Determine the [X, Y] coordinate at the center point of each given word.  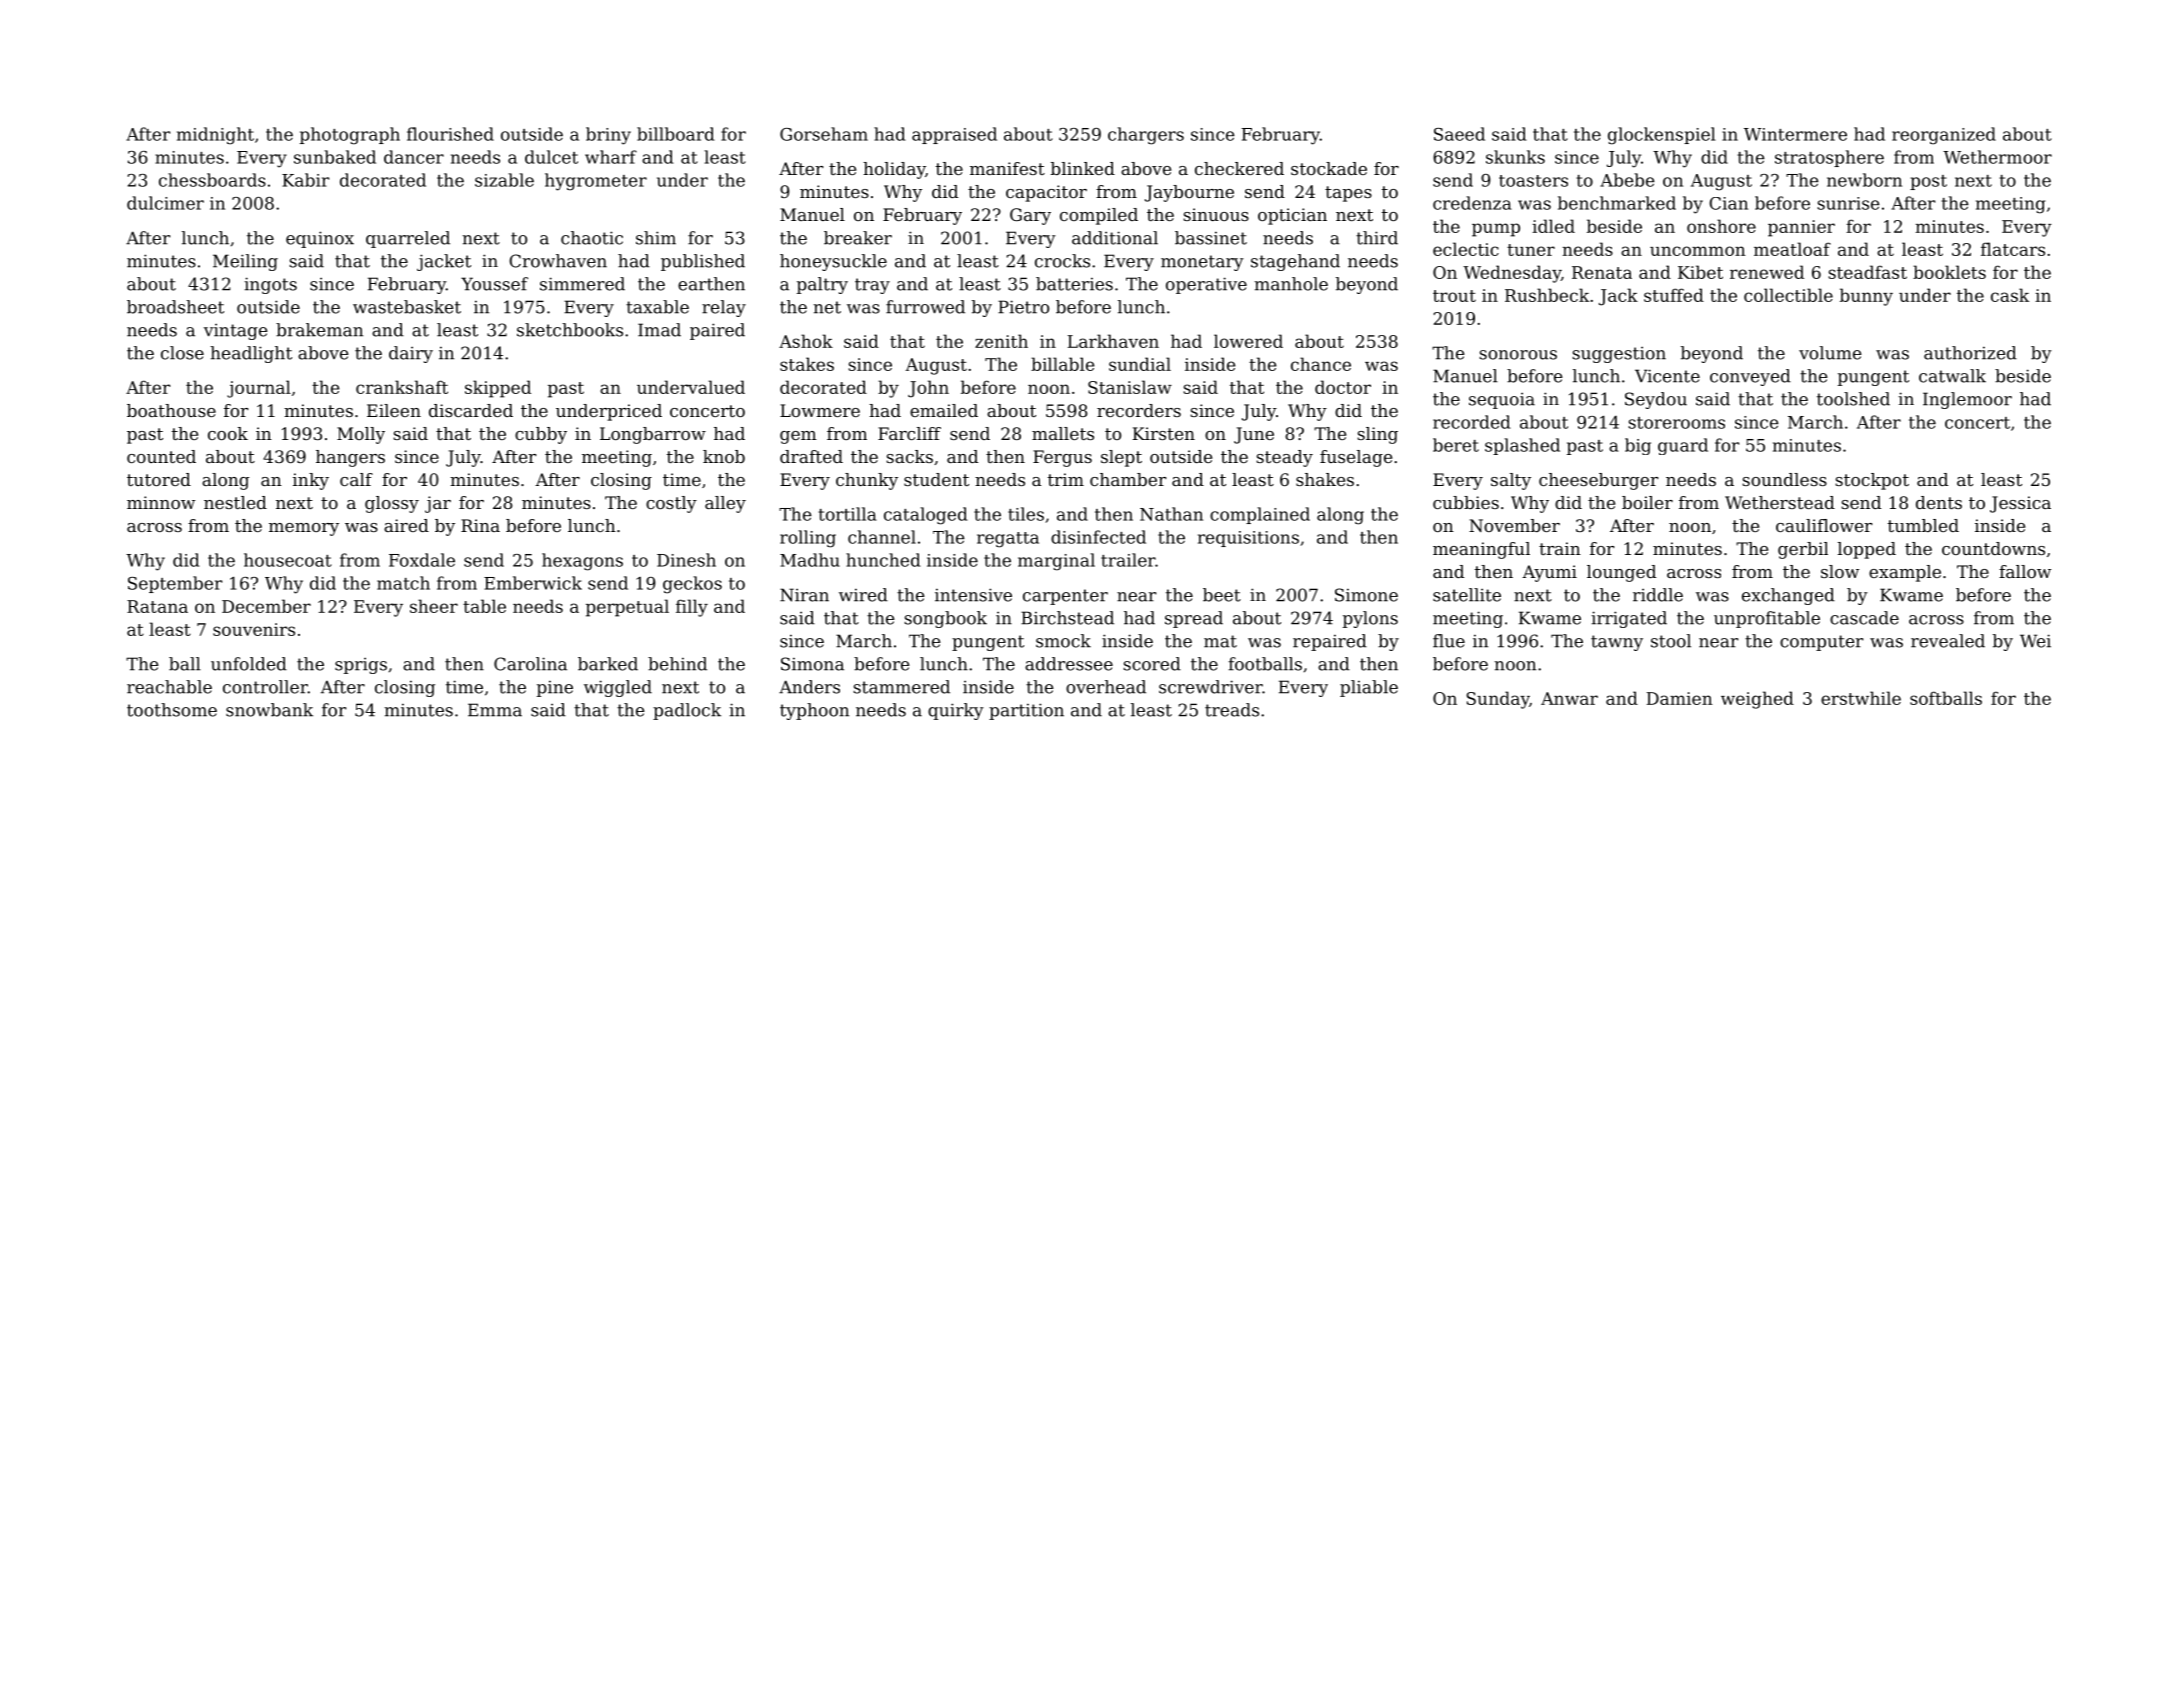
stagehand [1295, 262]
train [1560, 548]
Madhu [810, 560]
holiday [894, 170]
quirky [956, 711]
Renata [1602, 272]
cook [228, 433]
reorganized [1944, 136]
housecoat [288, 560]
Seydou [1656, 400]
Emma [495, 710]
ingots [270, 285]
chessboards [212, 180]
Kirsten [1163, 433]
